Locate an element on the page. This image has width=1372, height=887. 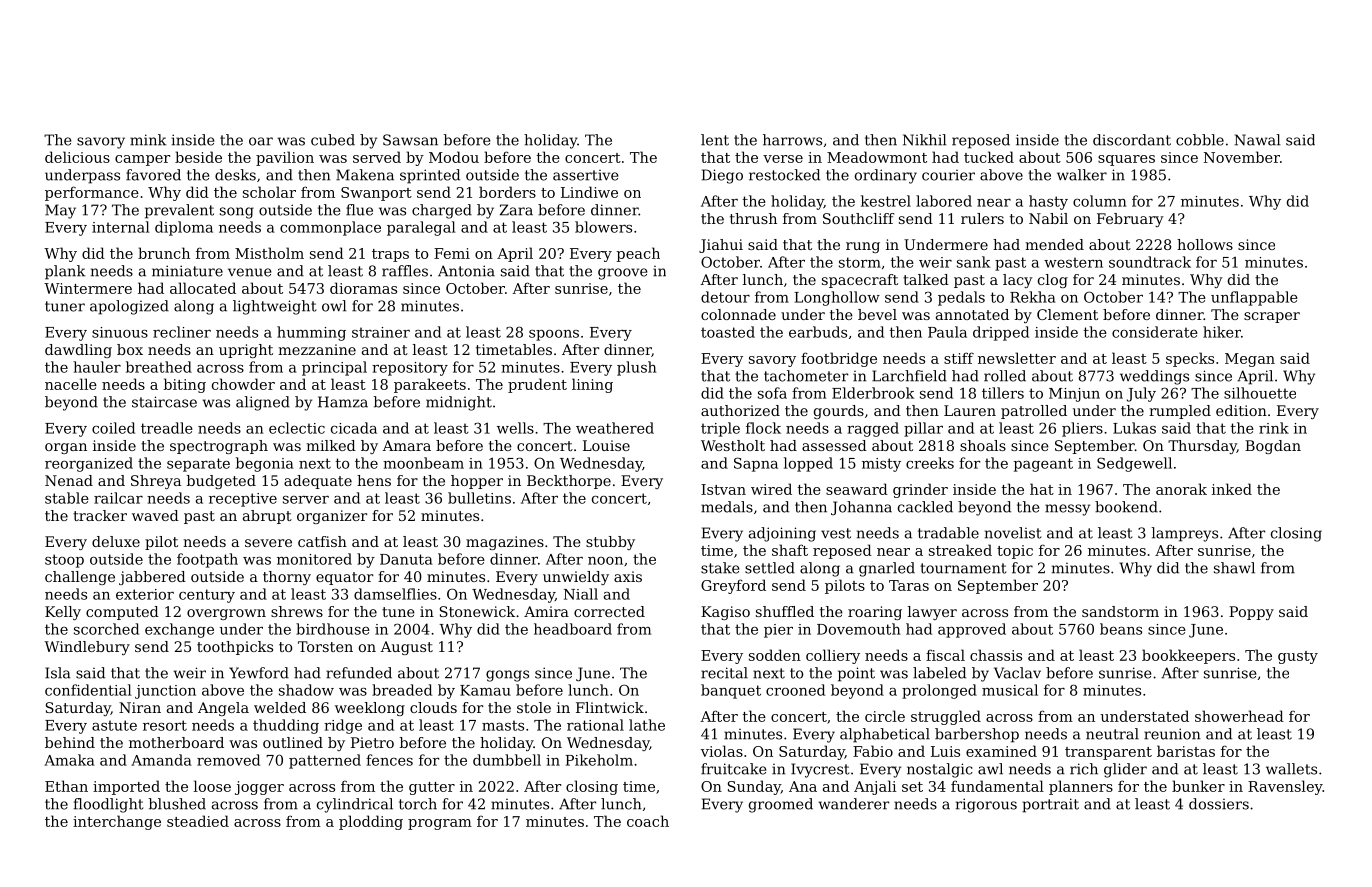
waved is located at coordinates (155, 515).
